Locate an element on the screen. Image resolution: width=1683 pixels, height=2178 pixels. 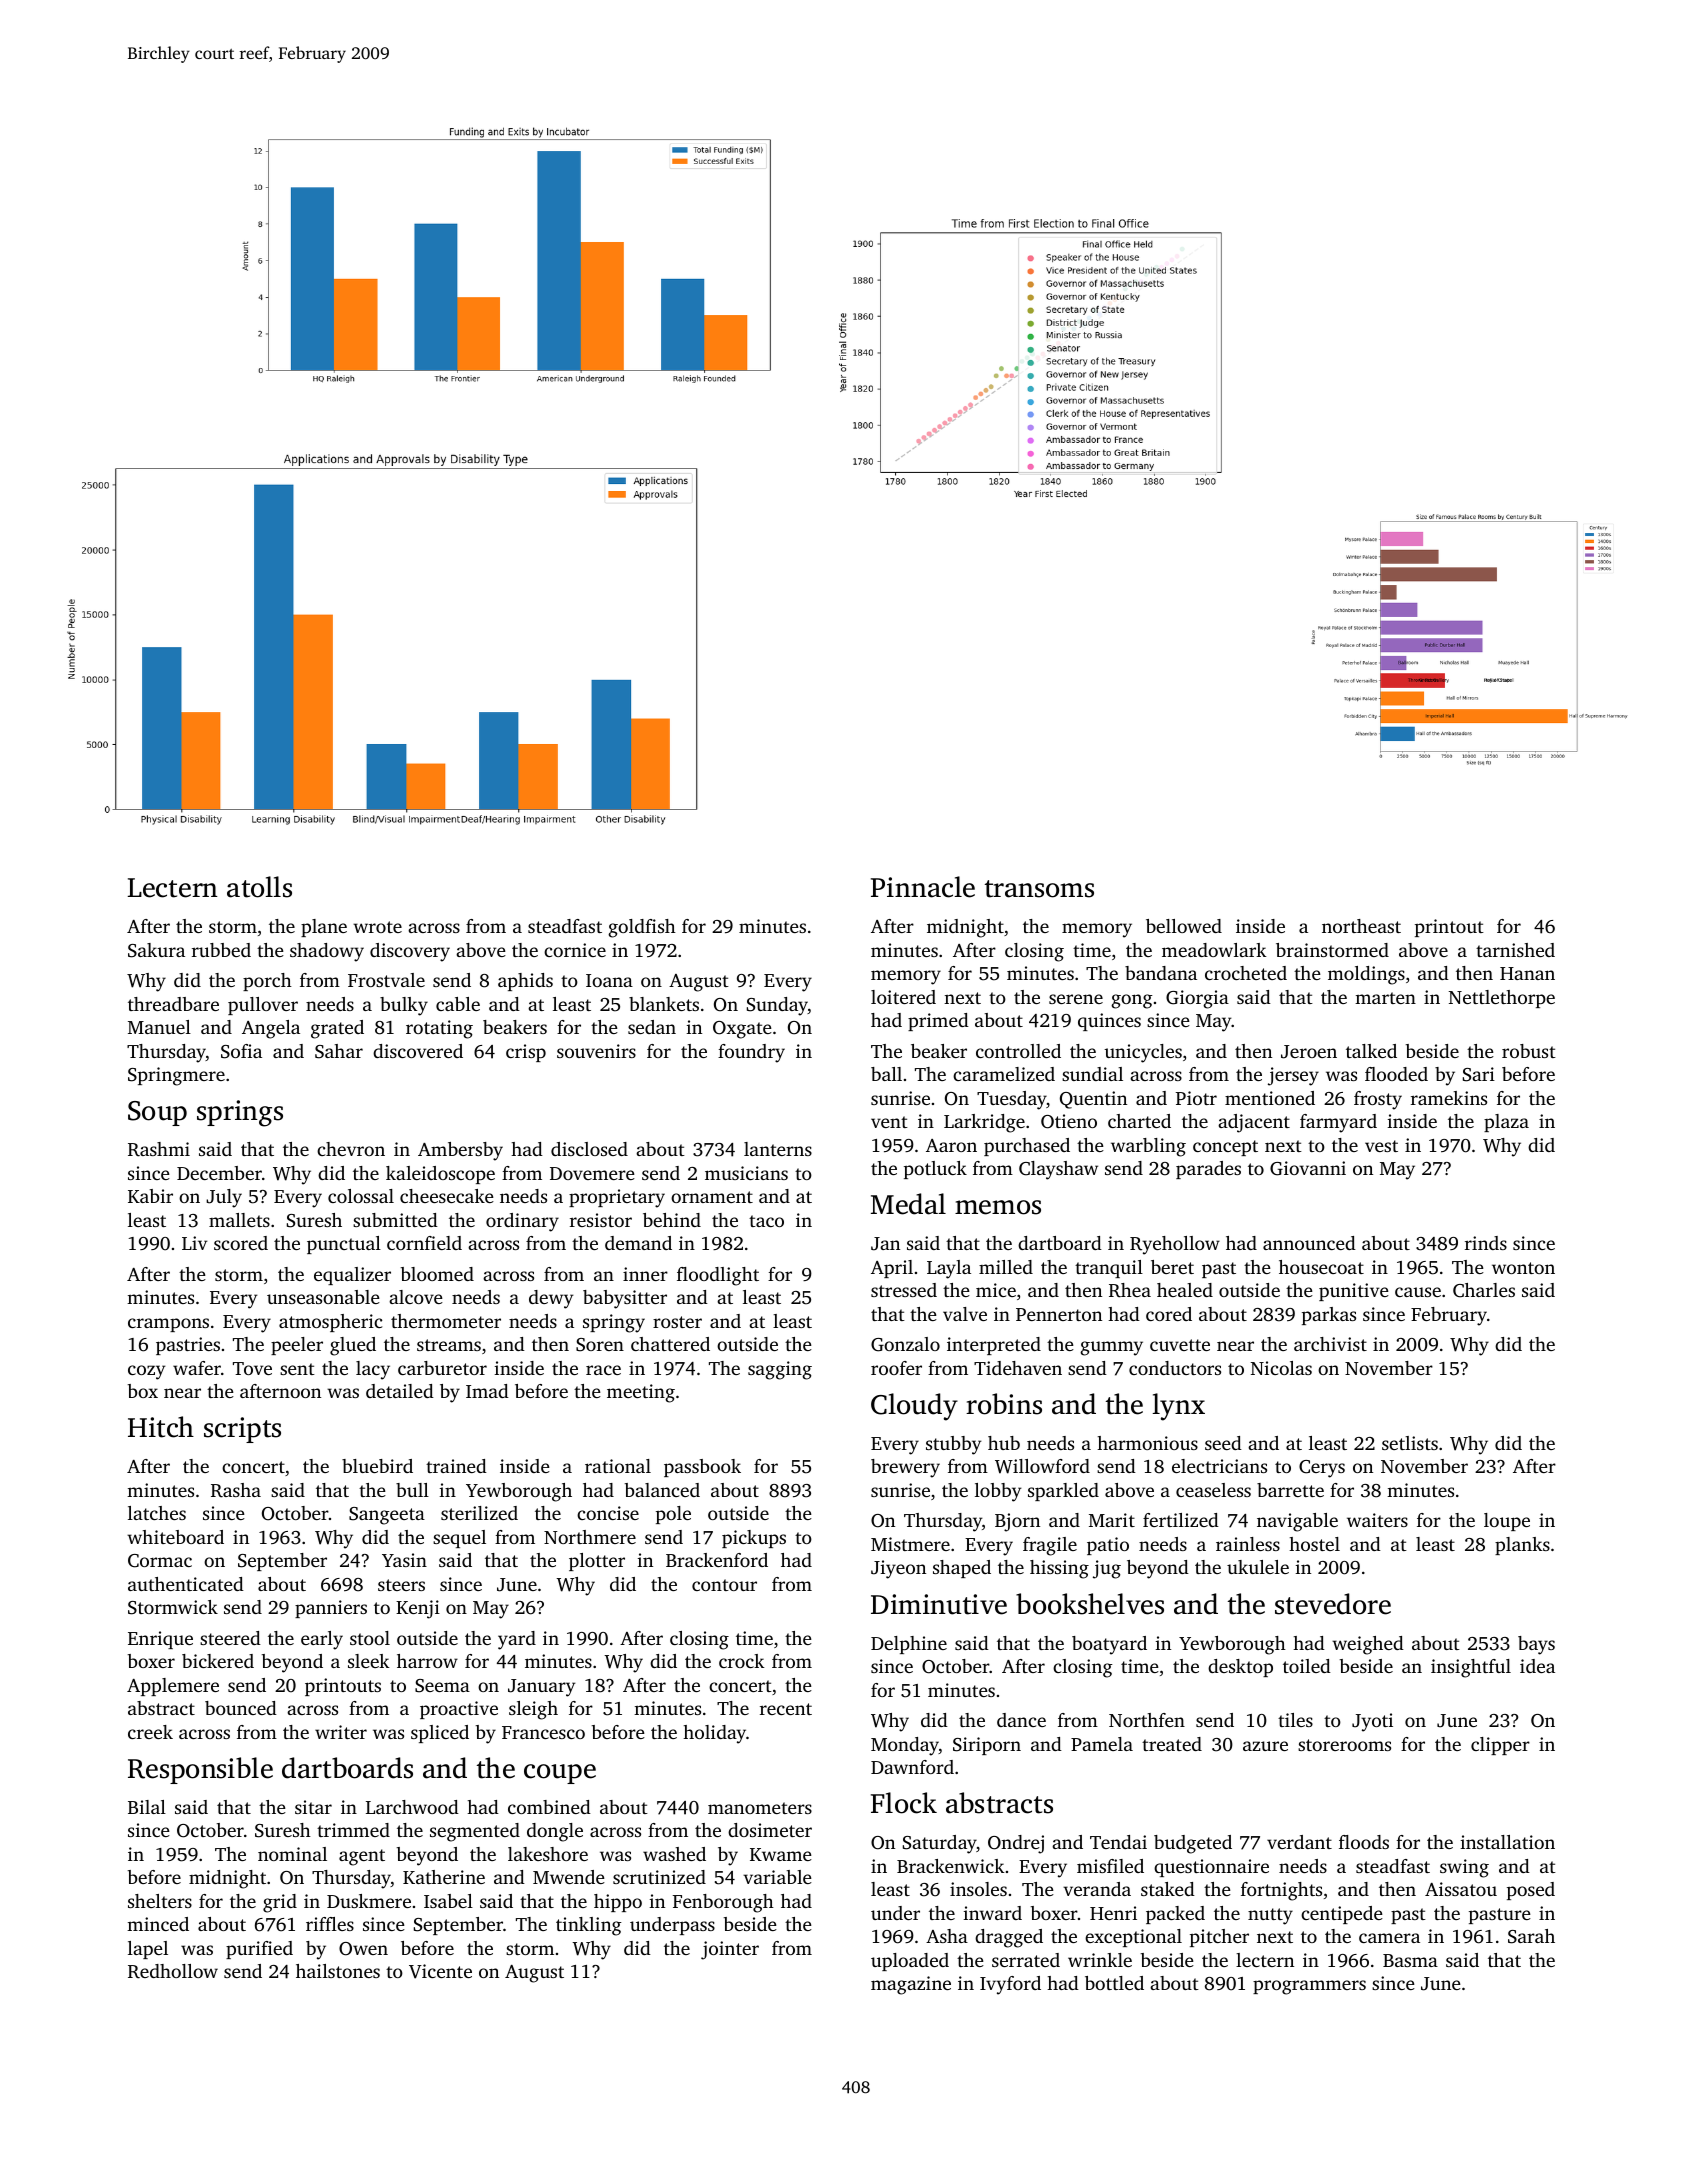
programmers is located at coordinates (1309, 1987).
